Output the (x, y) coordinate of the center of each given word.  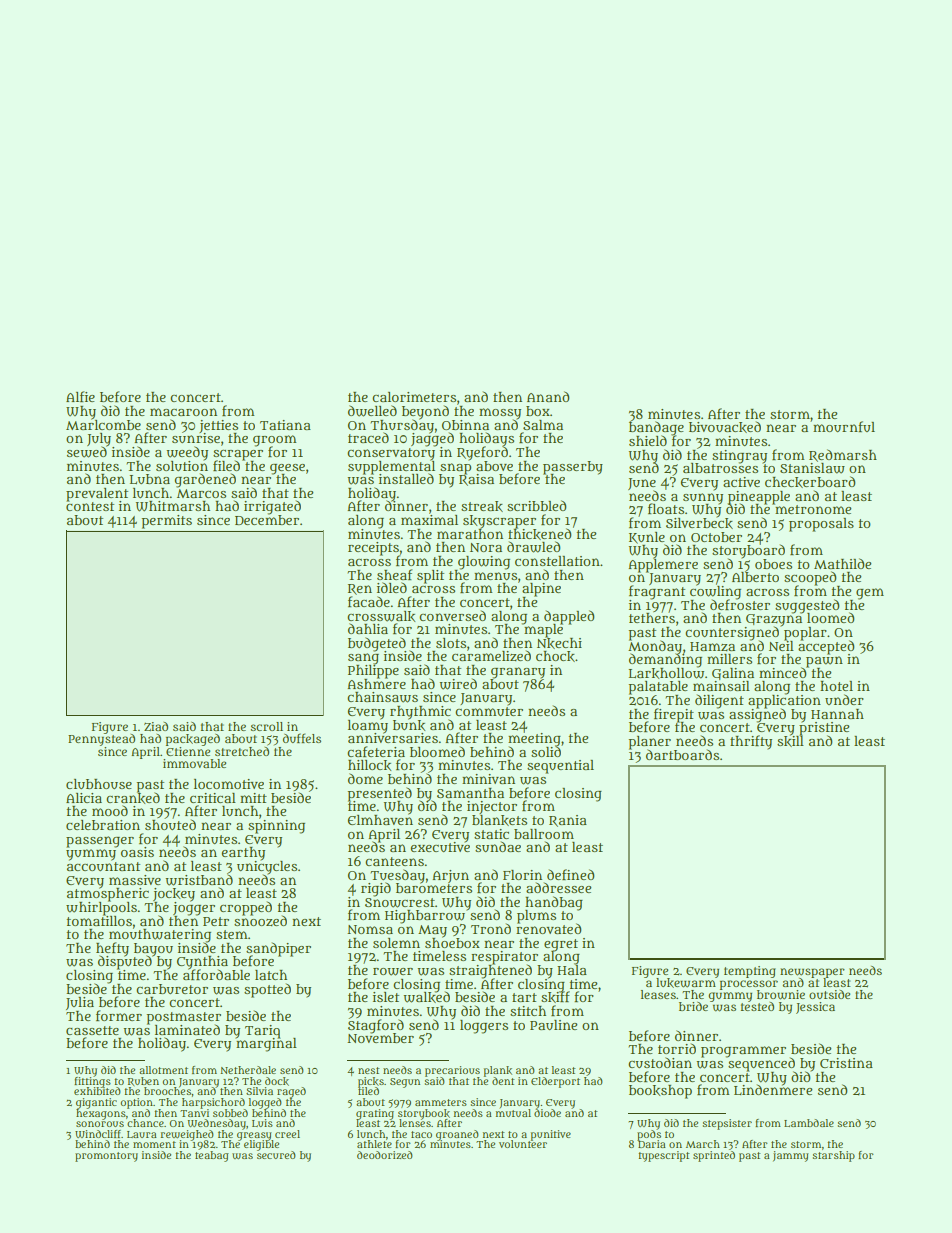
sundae (498, 846)
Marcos (201, 493)
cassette (92, 1030)
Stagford (376, 1026)
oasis (137, 852)
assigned (757, 715)
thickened (539, 534)
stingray (739, 457)
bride (693, 1006)
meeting (534, 739)
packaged (193, 740)
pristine (824, 729)
